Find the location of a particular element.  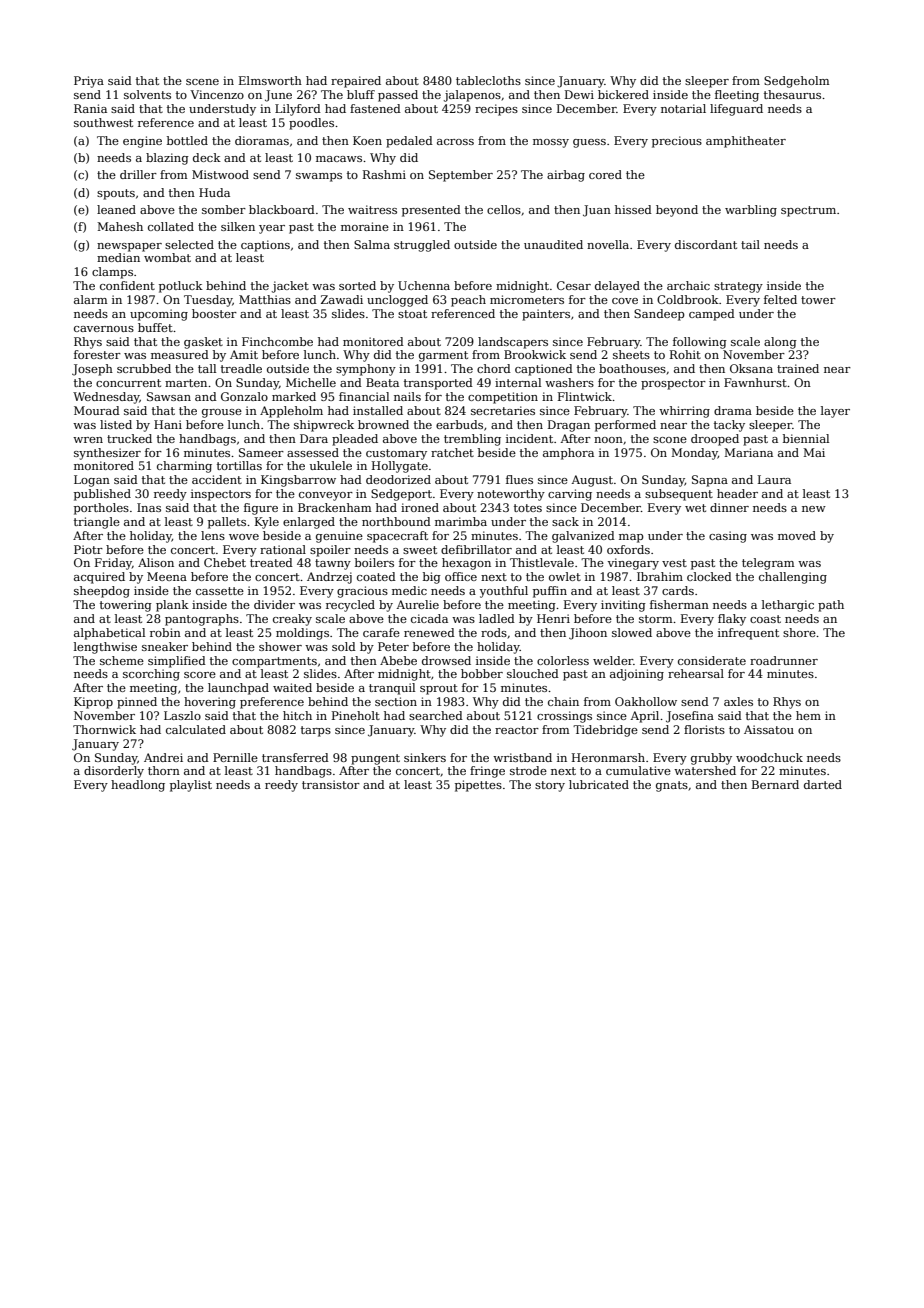

amphitheater is located at coordinates (746, 142).
